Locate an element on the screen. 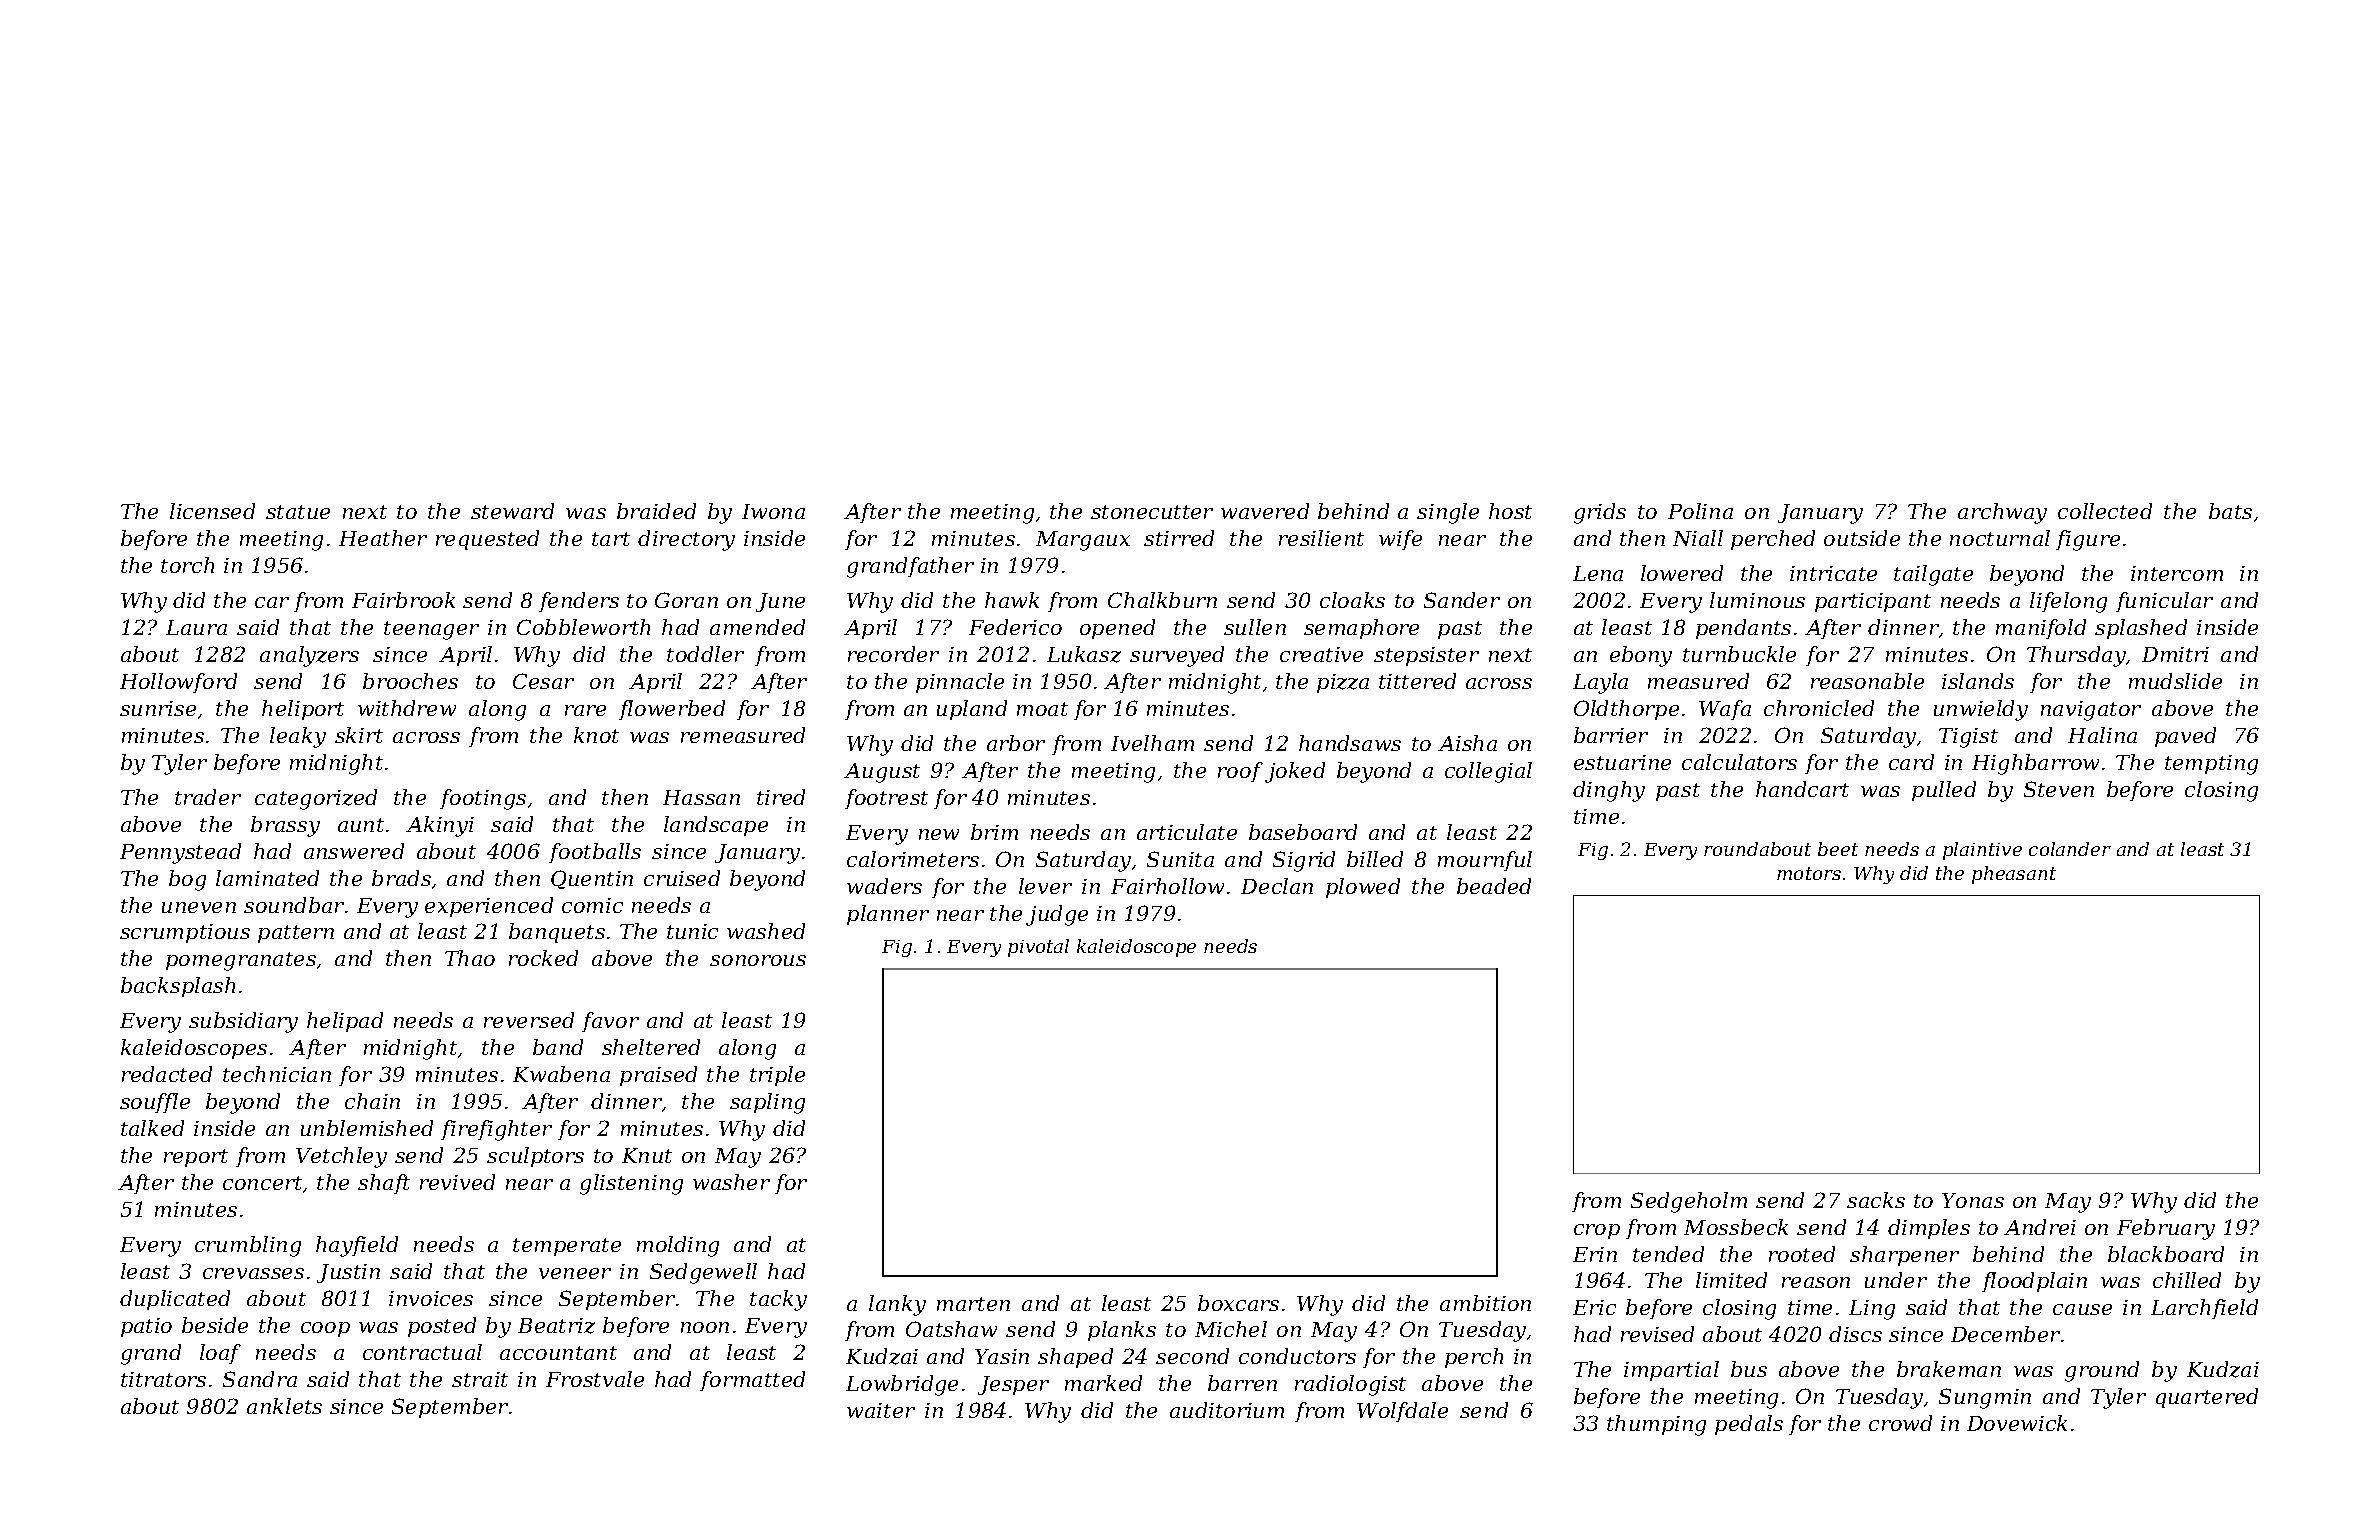 The width and height of the screenshot is (2380, 1540). pivotal is located at coordinates (1038, 948).
